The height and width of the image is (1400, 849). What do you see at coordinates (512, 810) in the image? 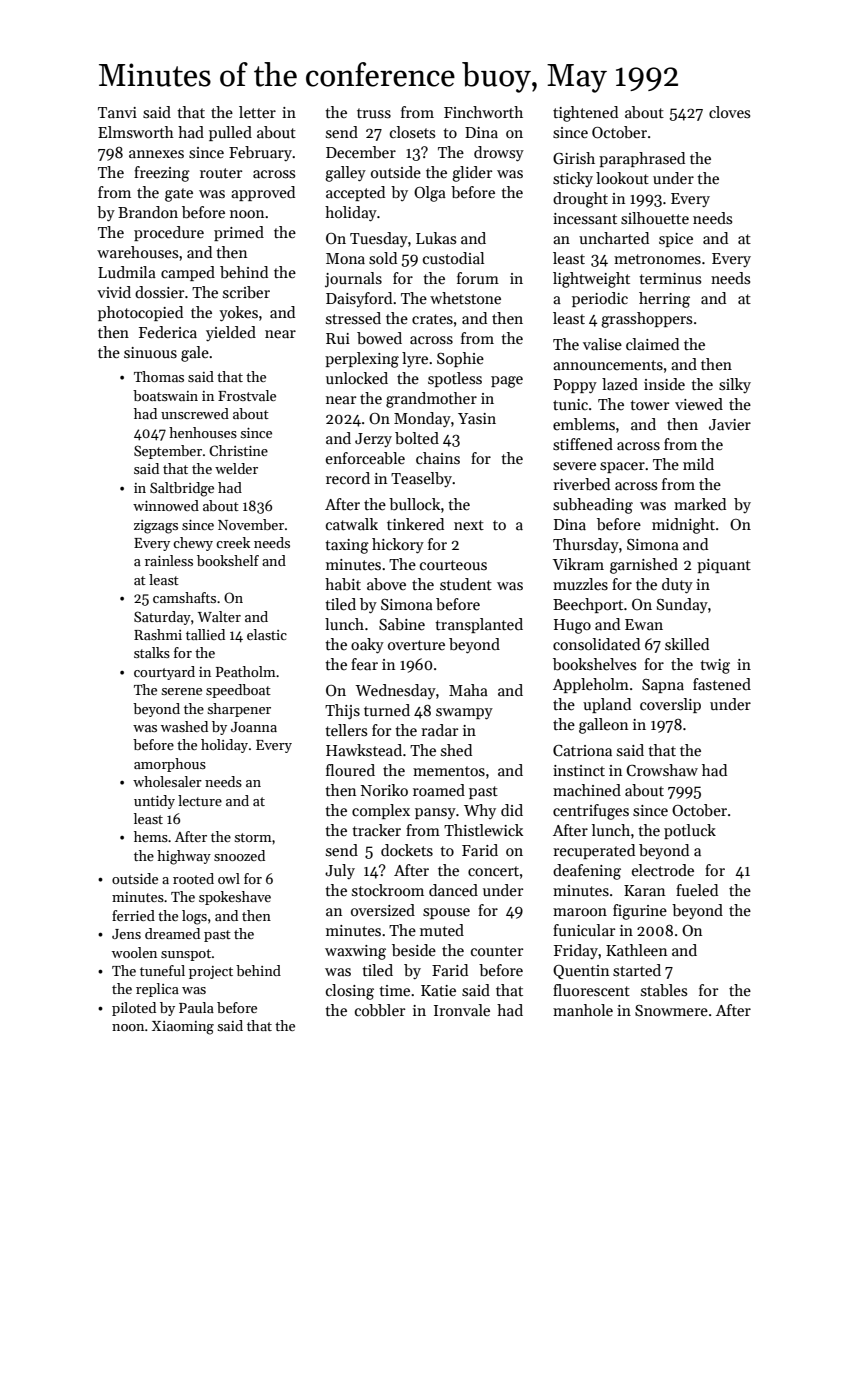
I see `did` at bounding box center [512, 810].
